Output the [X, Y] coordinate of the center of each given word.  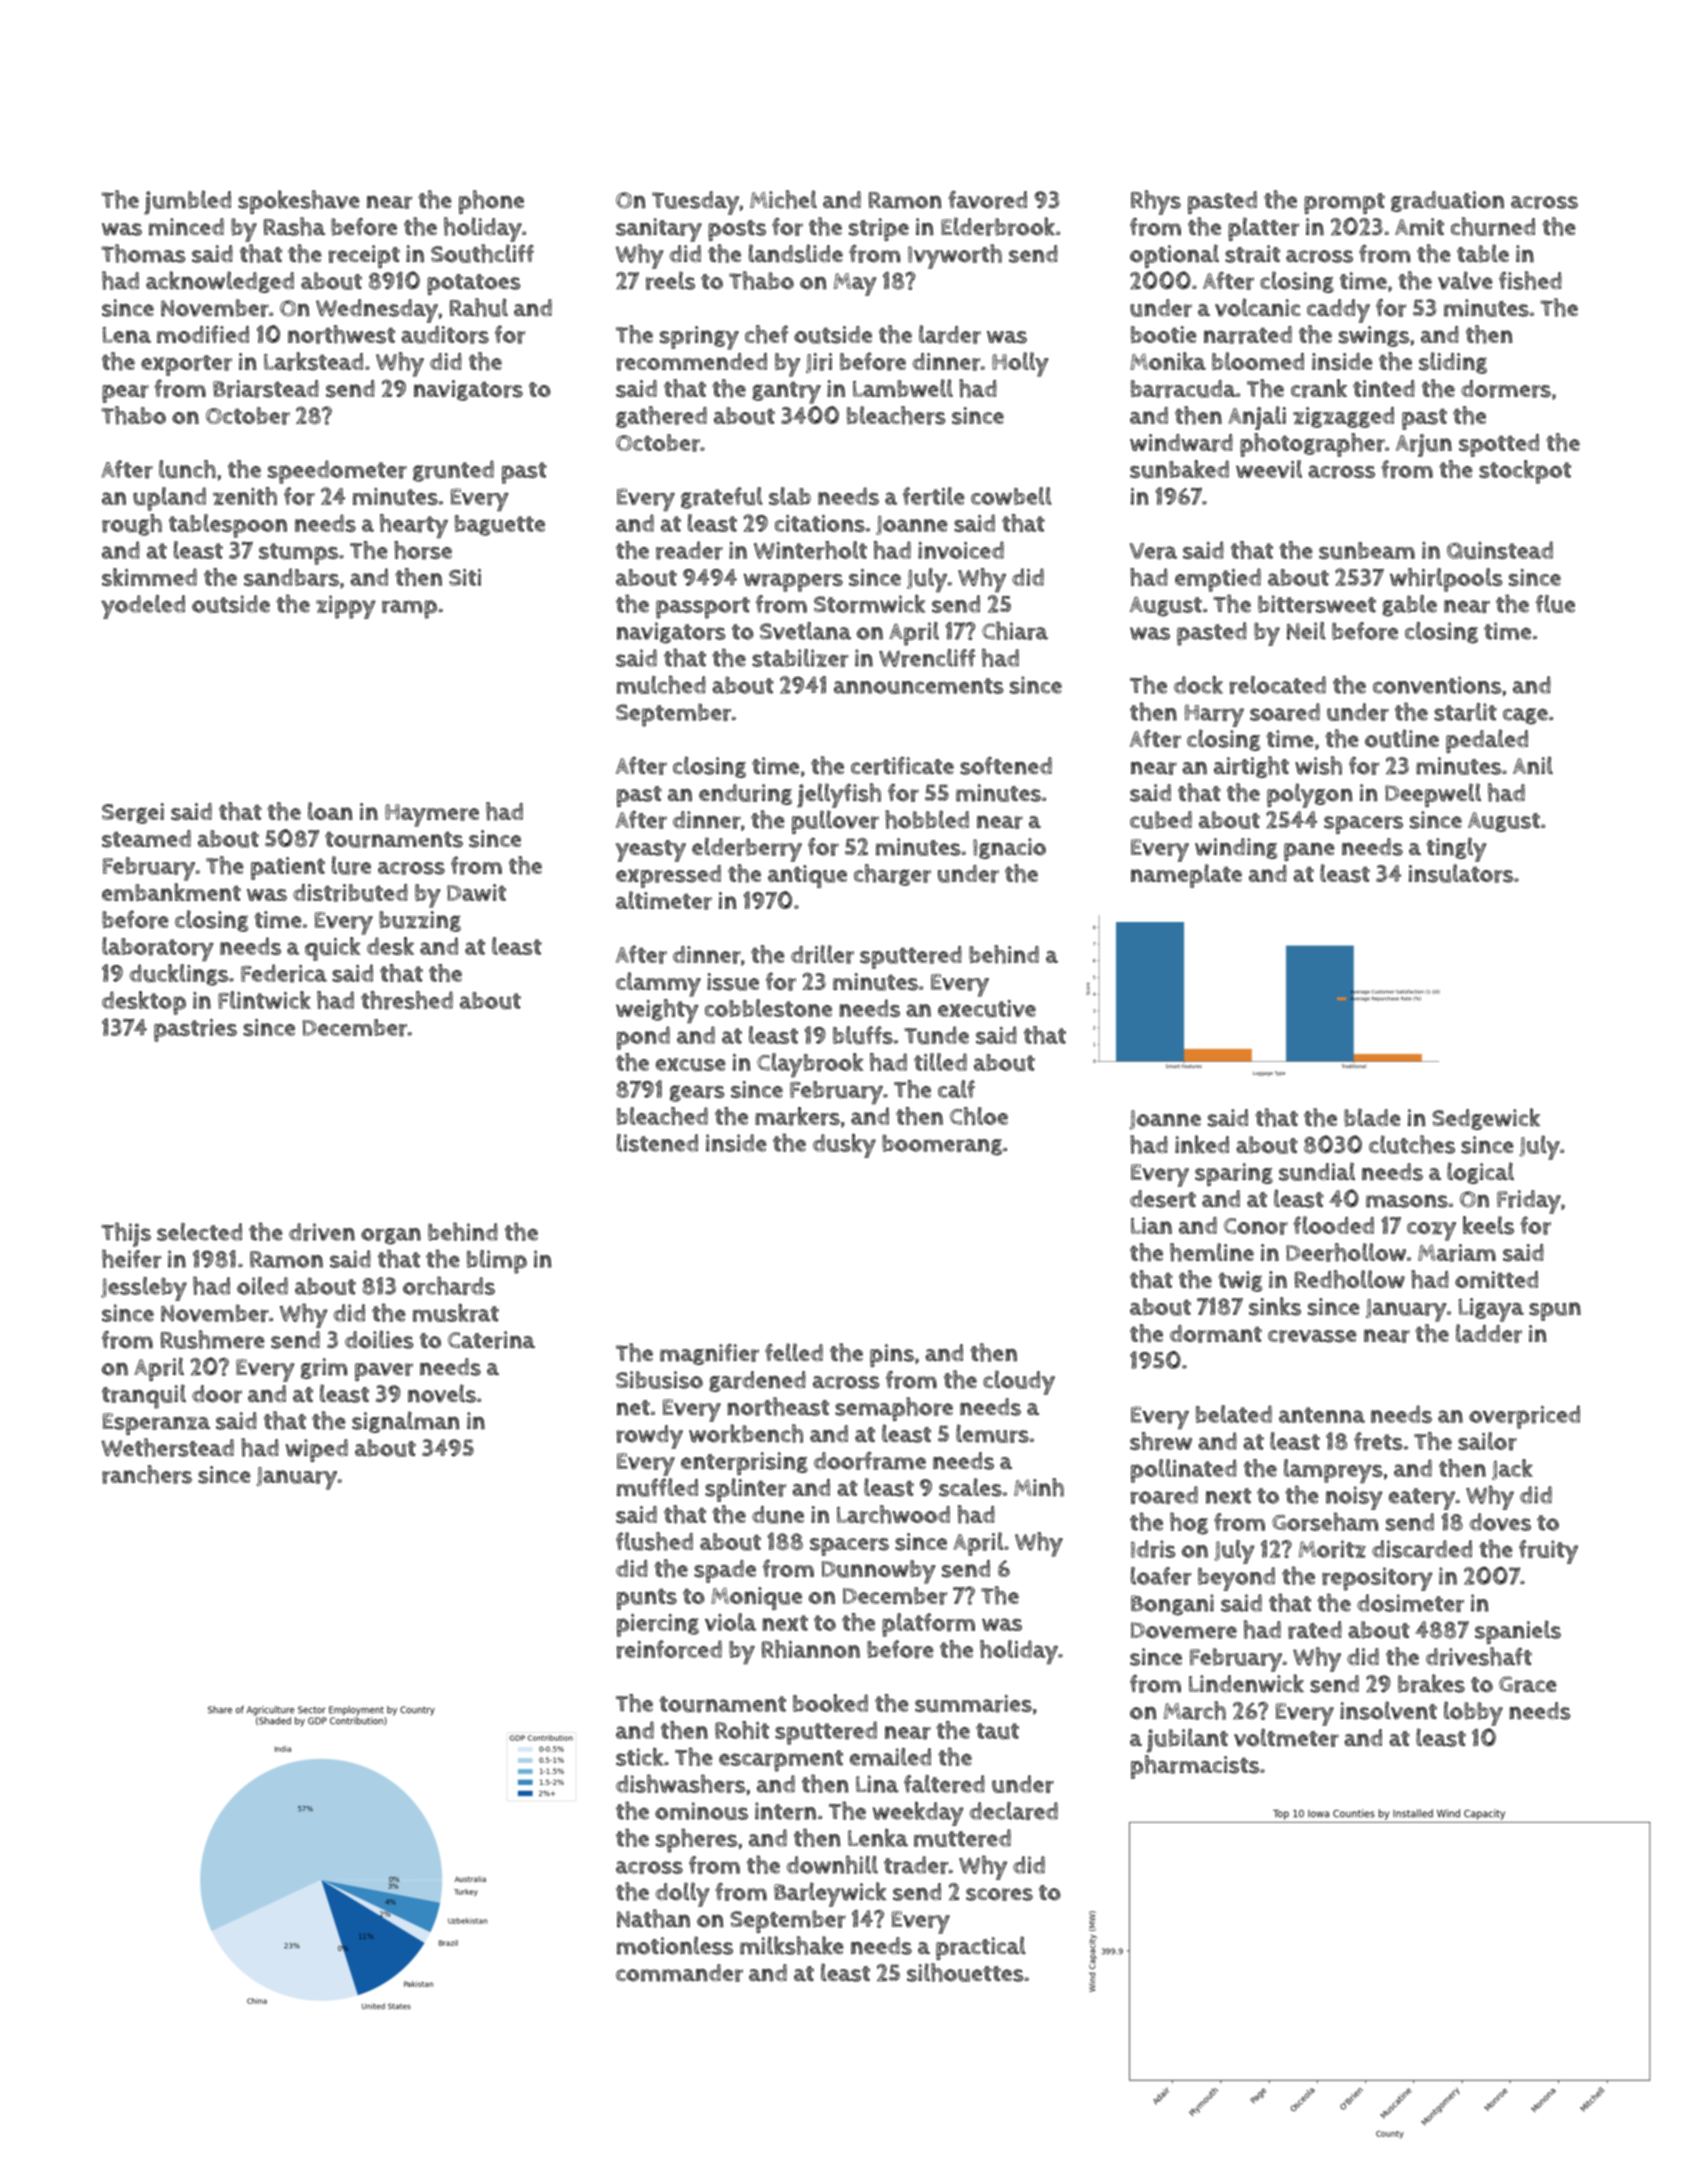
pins [892, 1355]
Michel [783, 199]
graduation [1447, 201]
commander [679, 1973]
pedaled [1487, 741]
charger [892, 875]
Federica [284, 973]
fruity [1548, 1552]
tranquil [144, 1396]
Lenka [878, 1838]
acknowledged [220, 282]
